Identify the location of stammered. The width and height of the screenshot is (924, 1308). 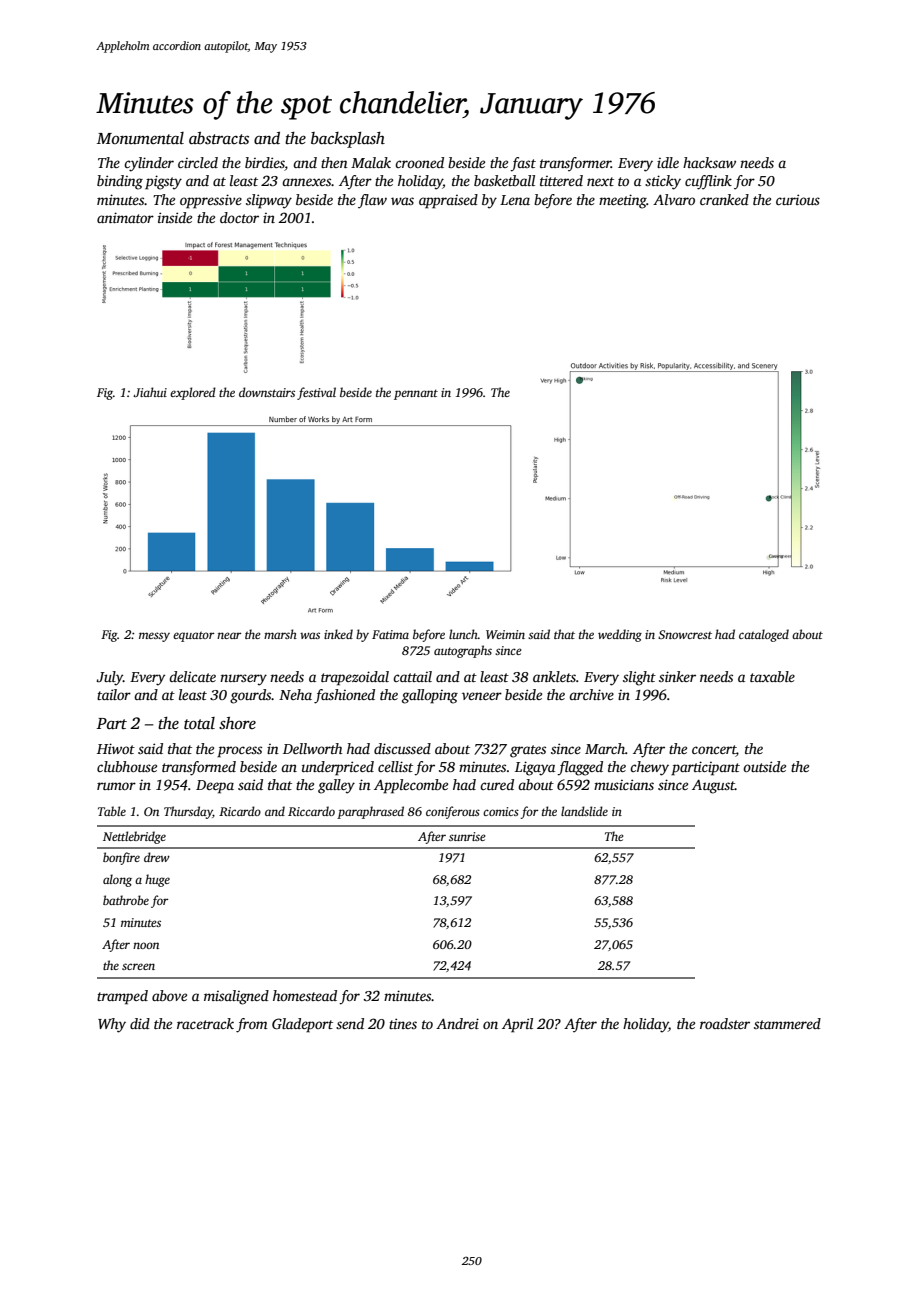
(787, 1023).
